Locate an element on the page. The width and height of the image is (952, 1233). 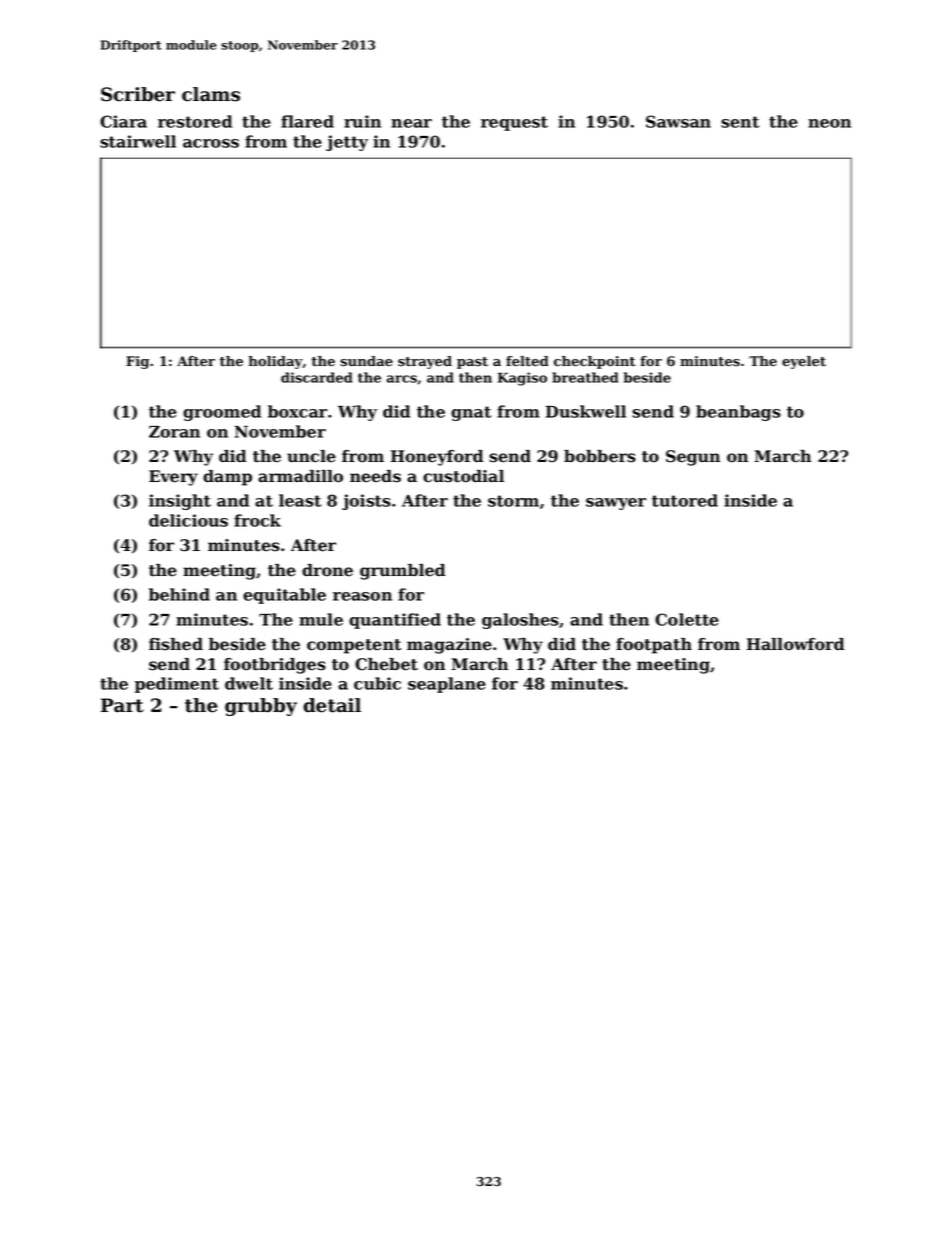
neon is located at coordinates (829, 123).
